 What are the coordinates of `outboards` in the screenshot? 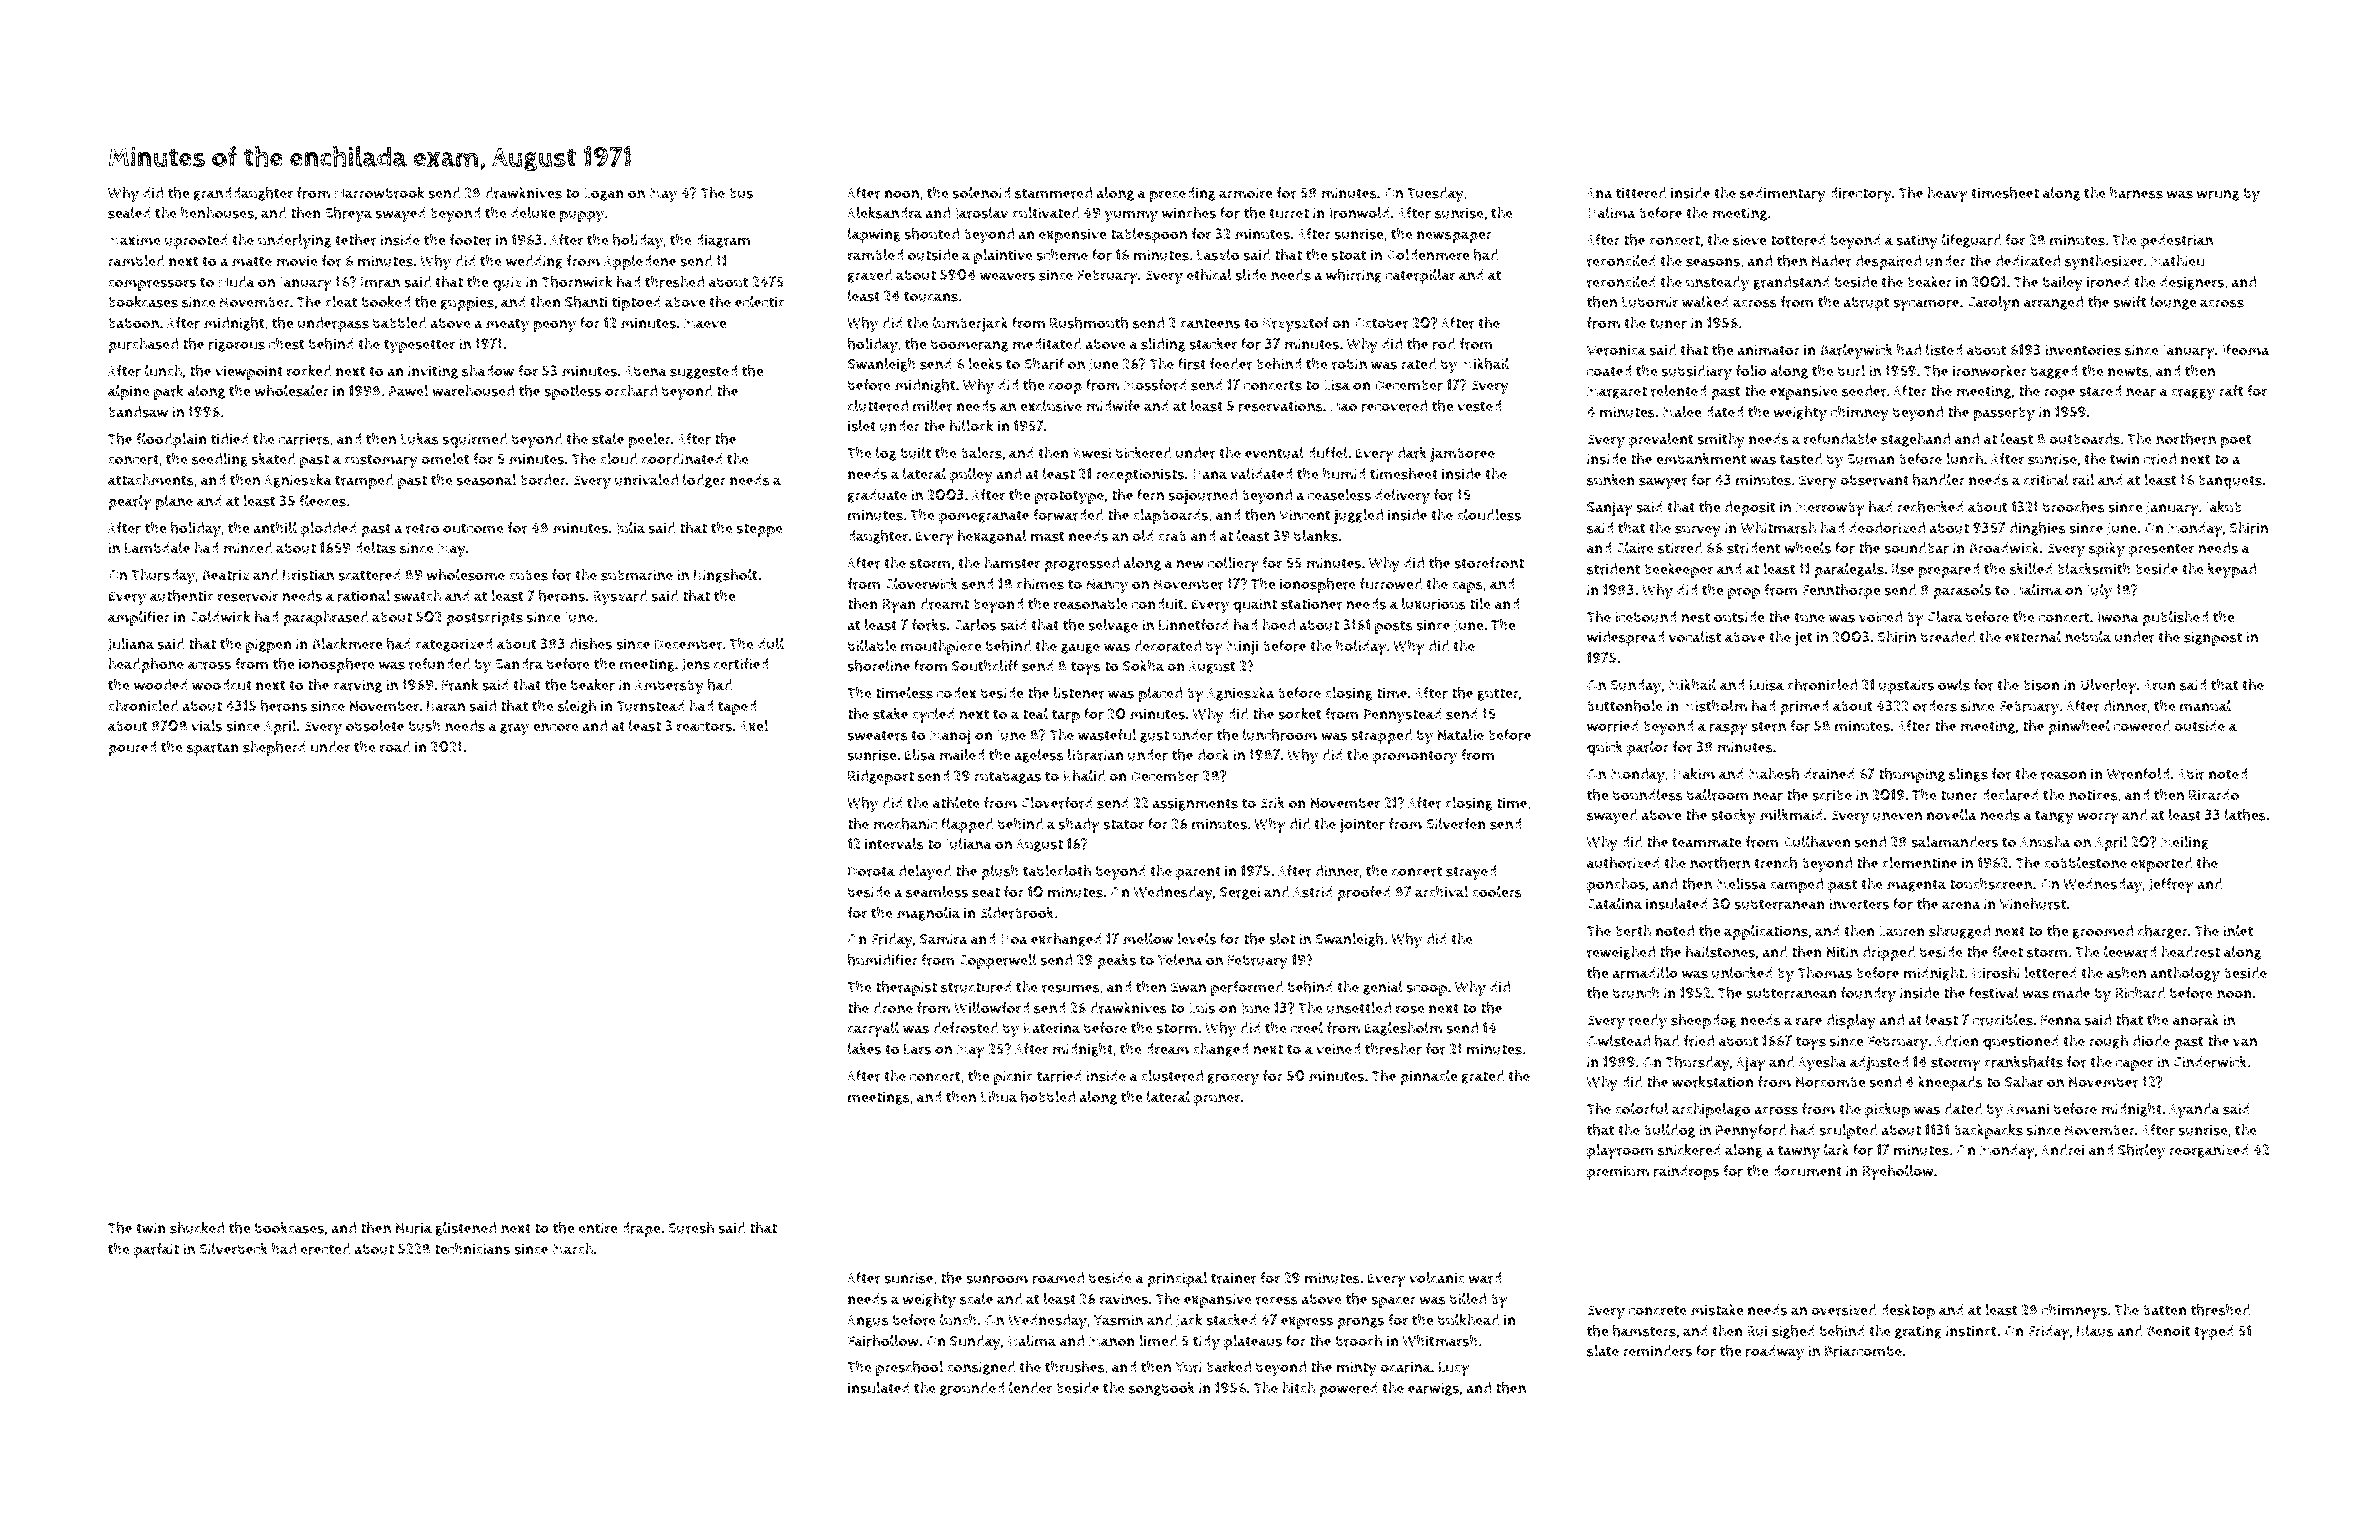 It's located at (2084, 439).
